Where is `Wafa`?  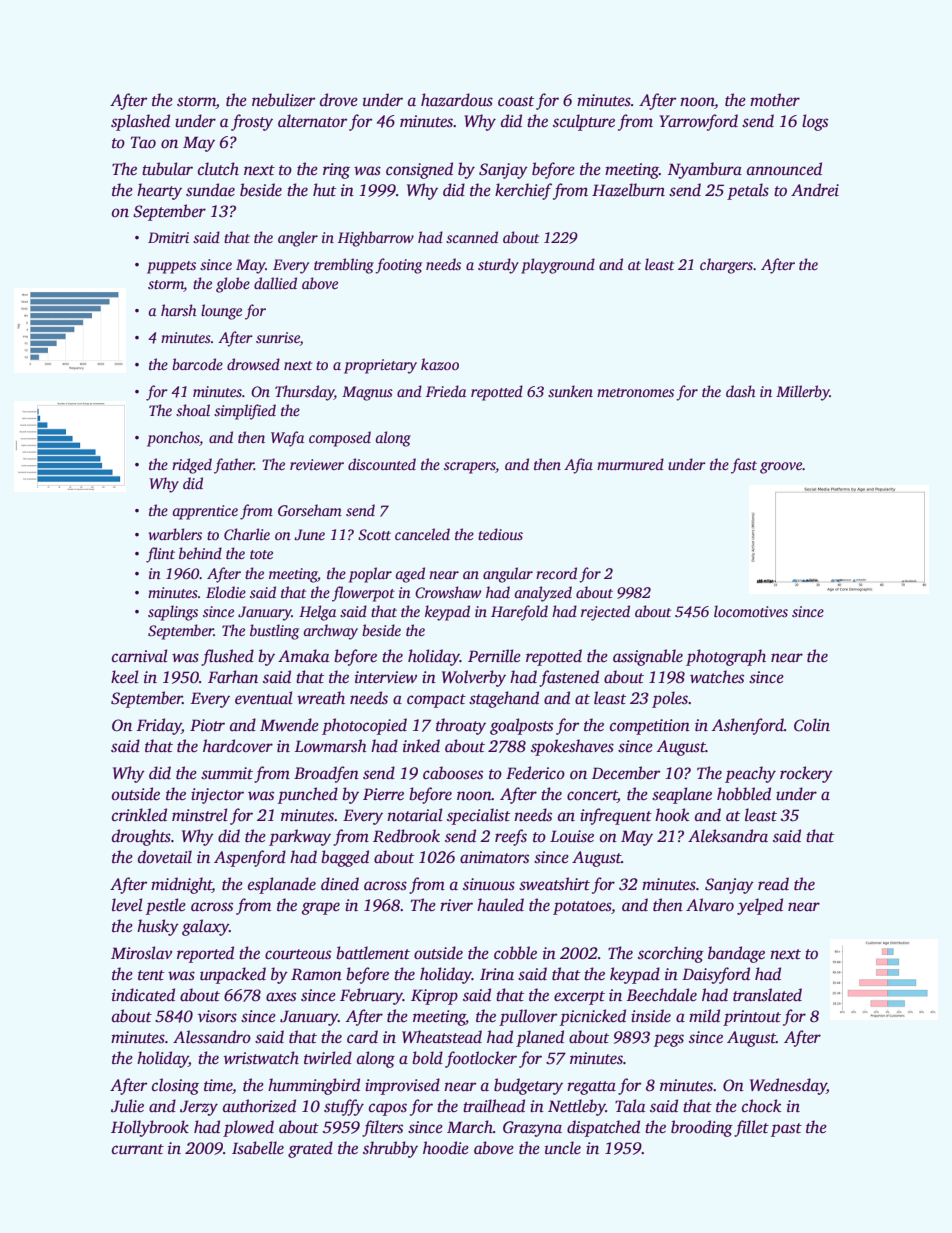
Wafa is located at coordinates (287, 439).
